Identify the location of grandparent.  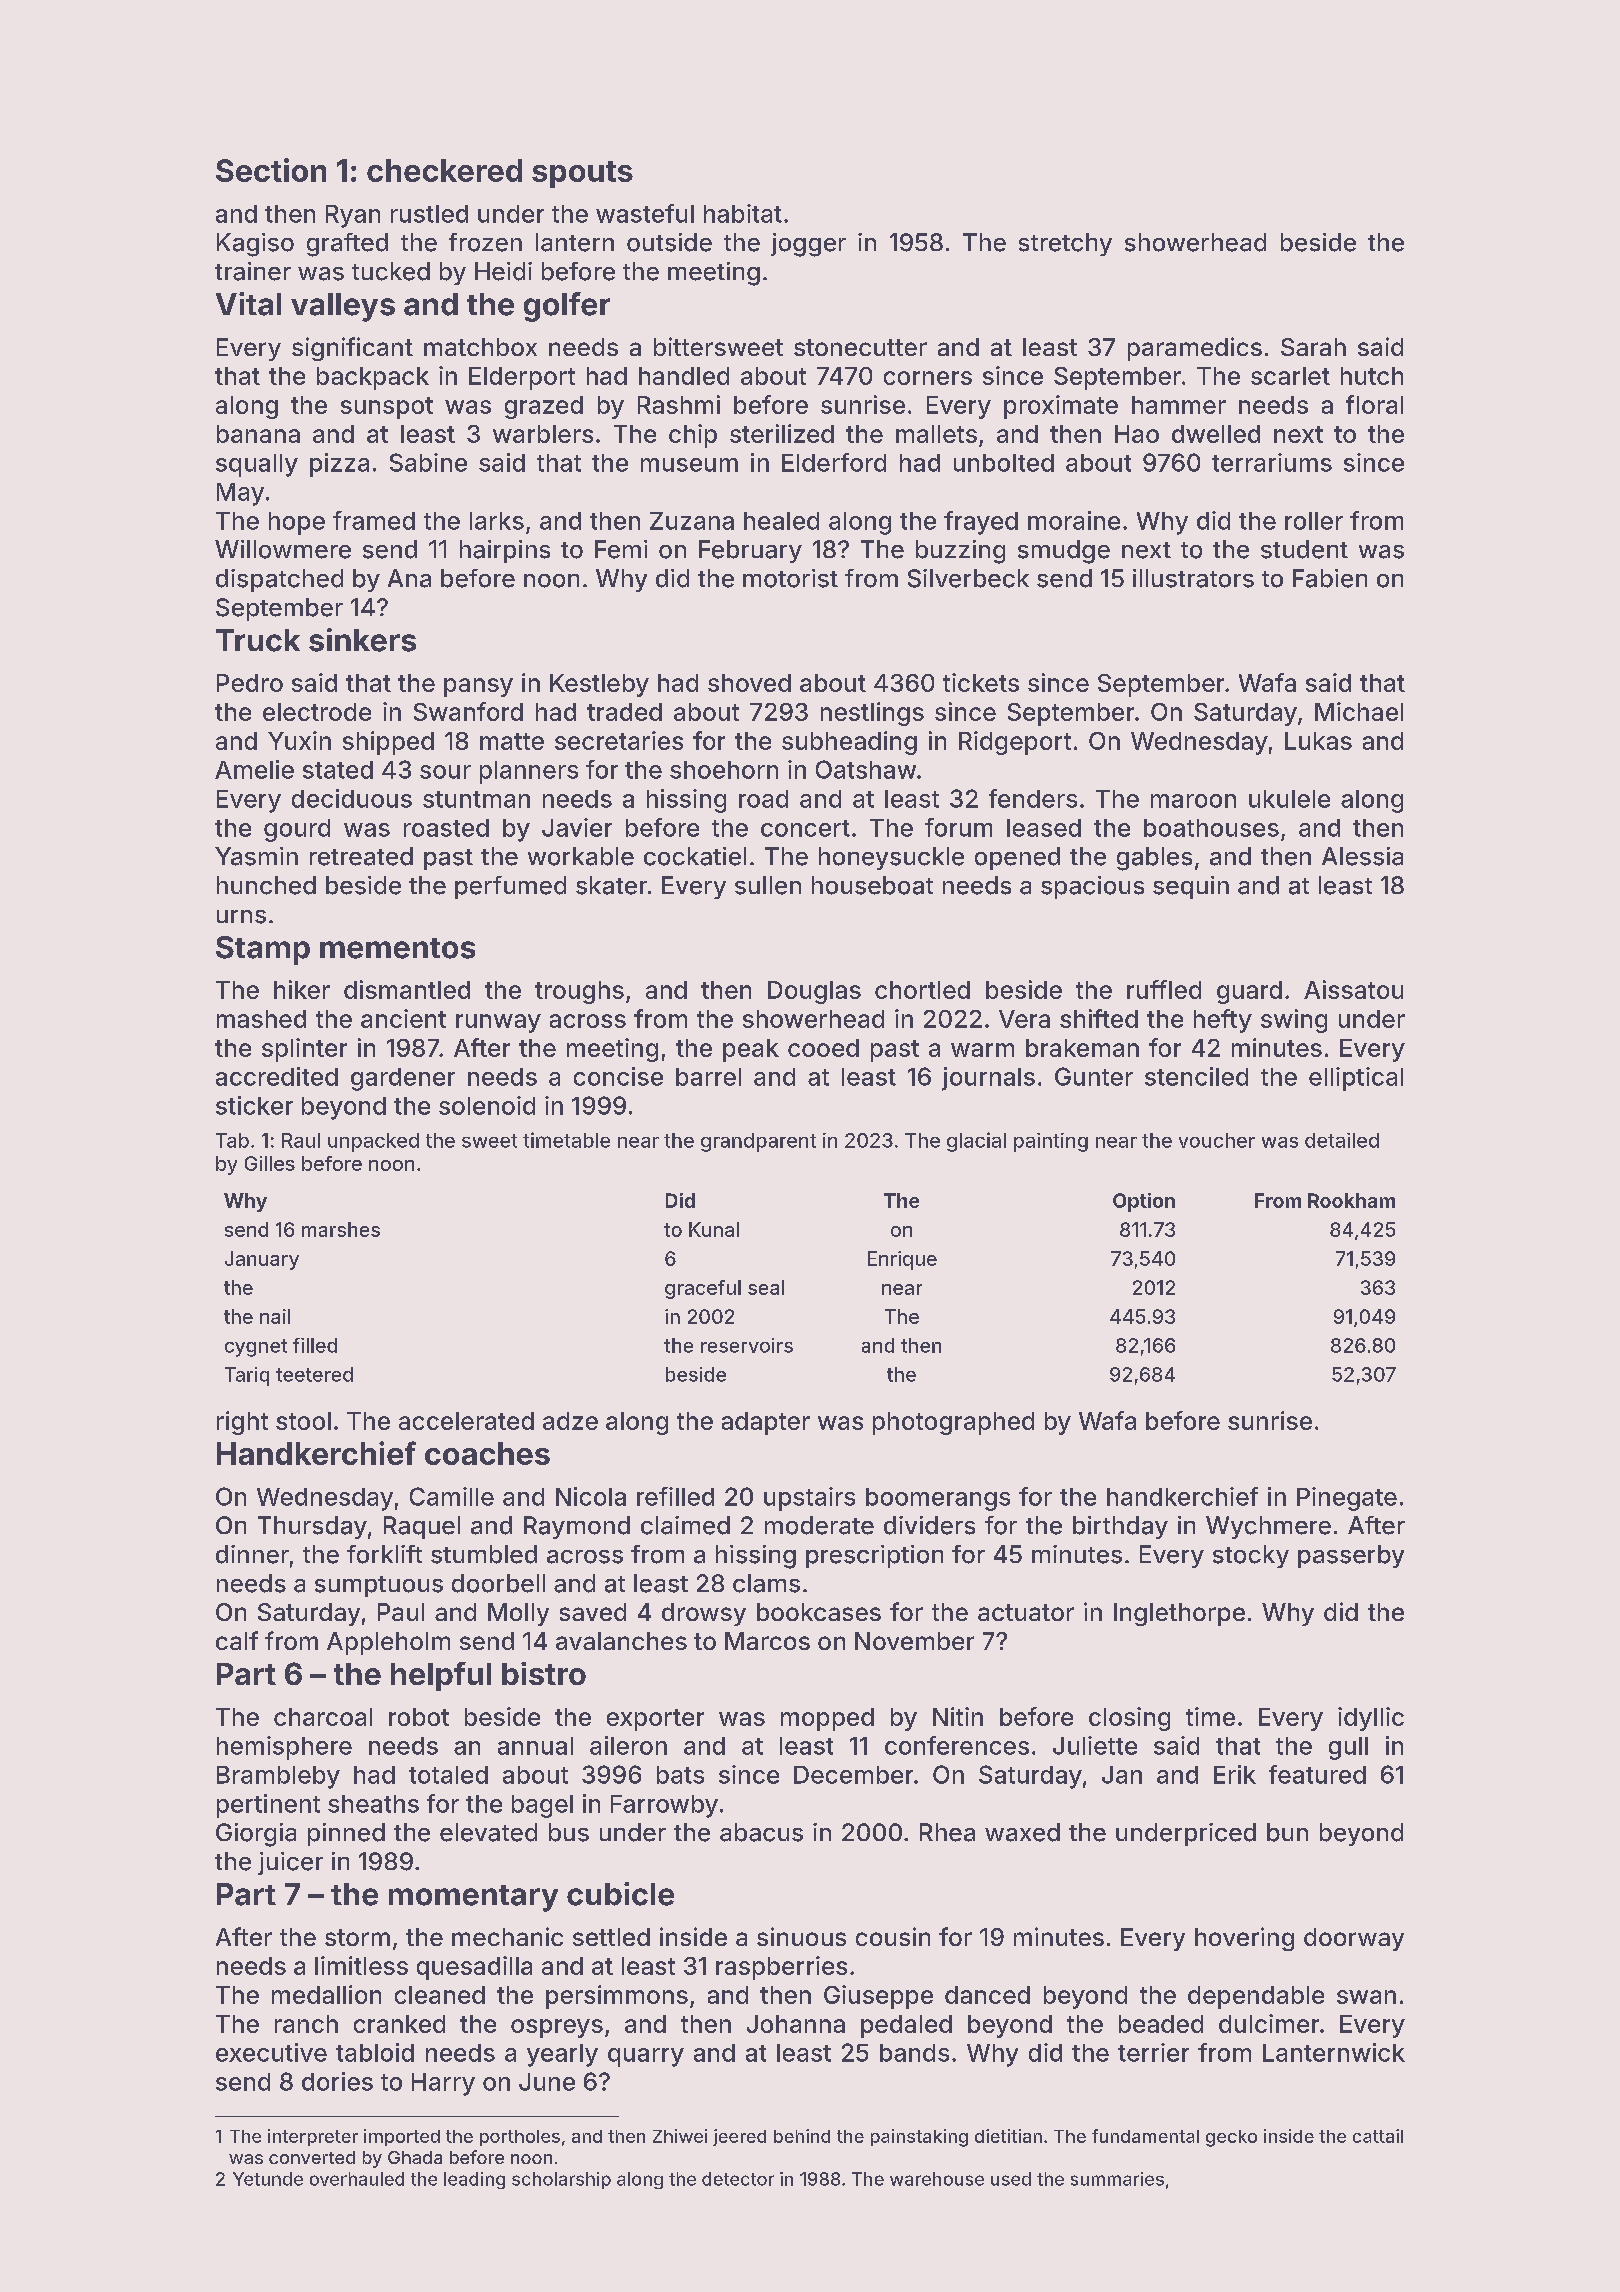
(758, 1142).
